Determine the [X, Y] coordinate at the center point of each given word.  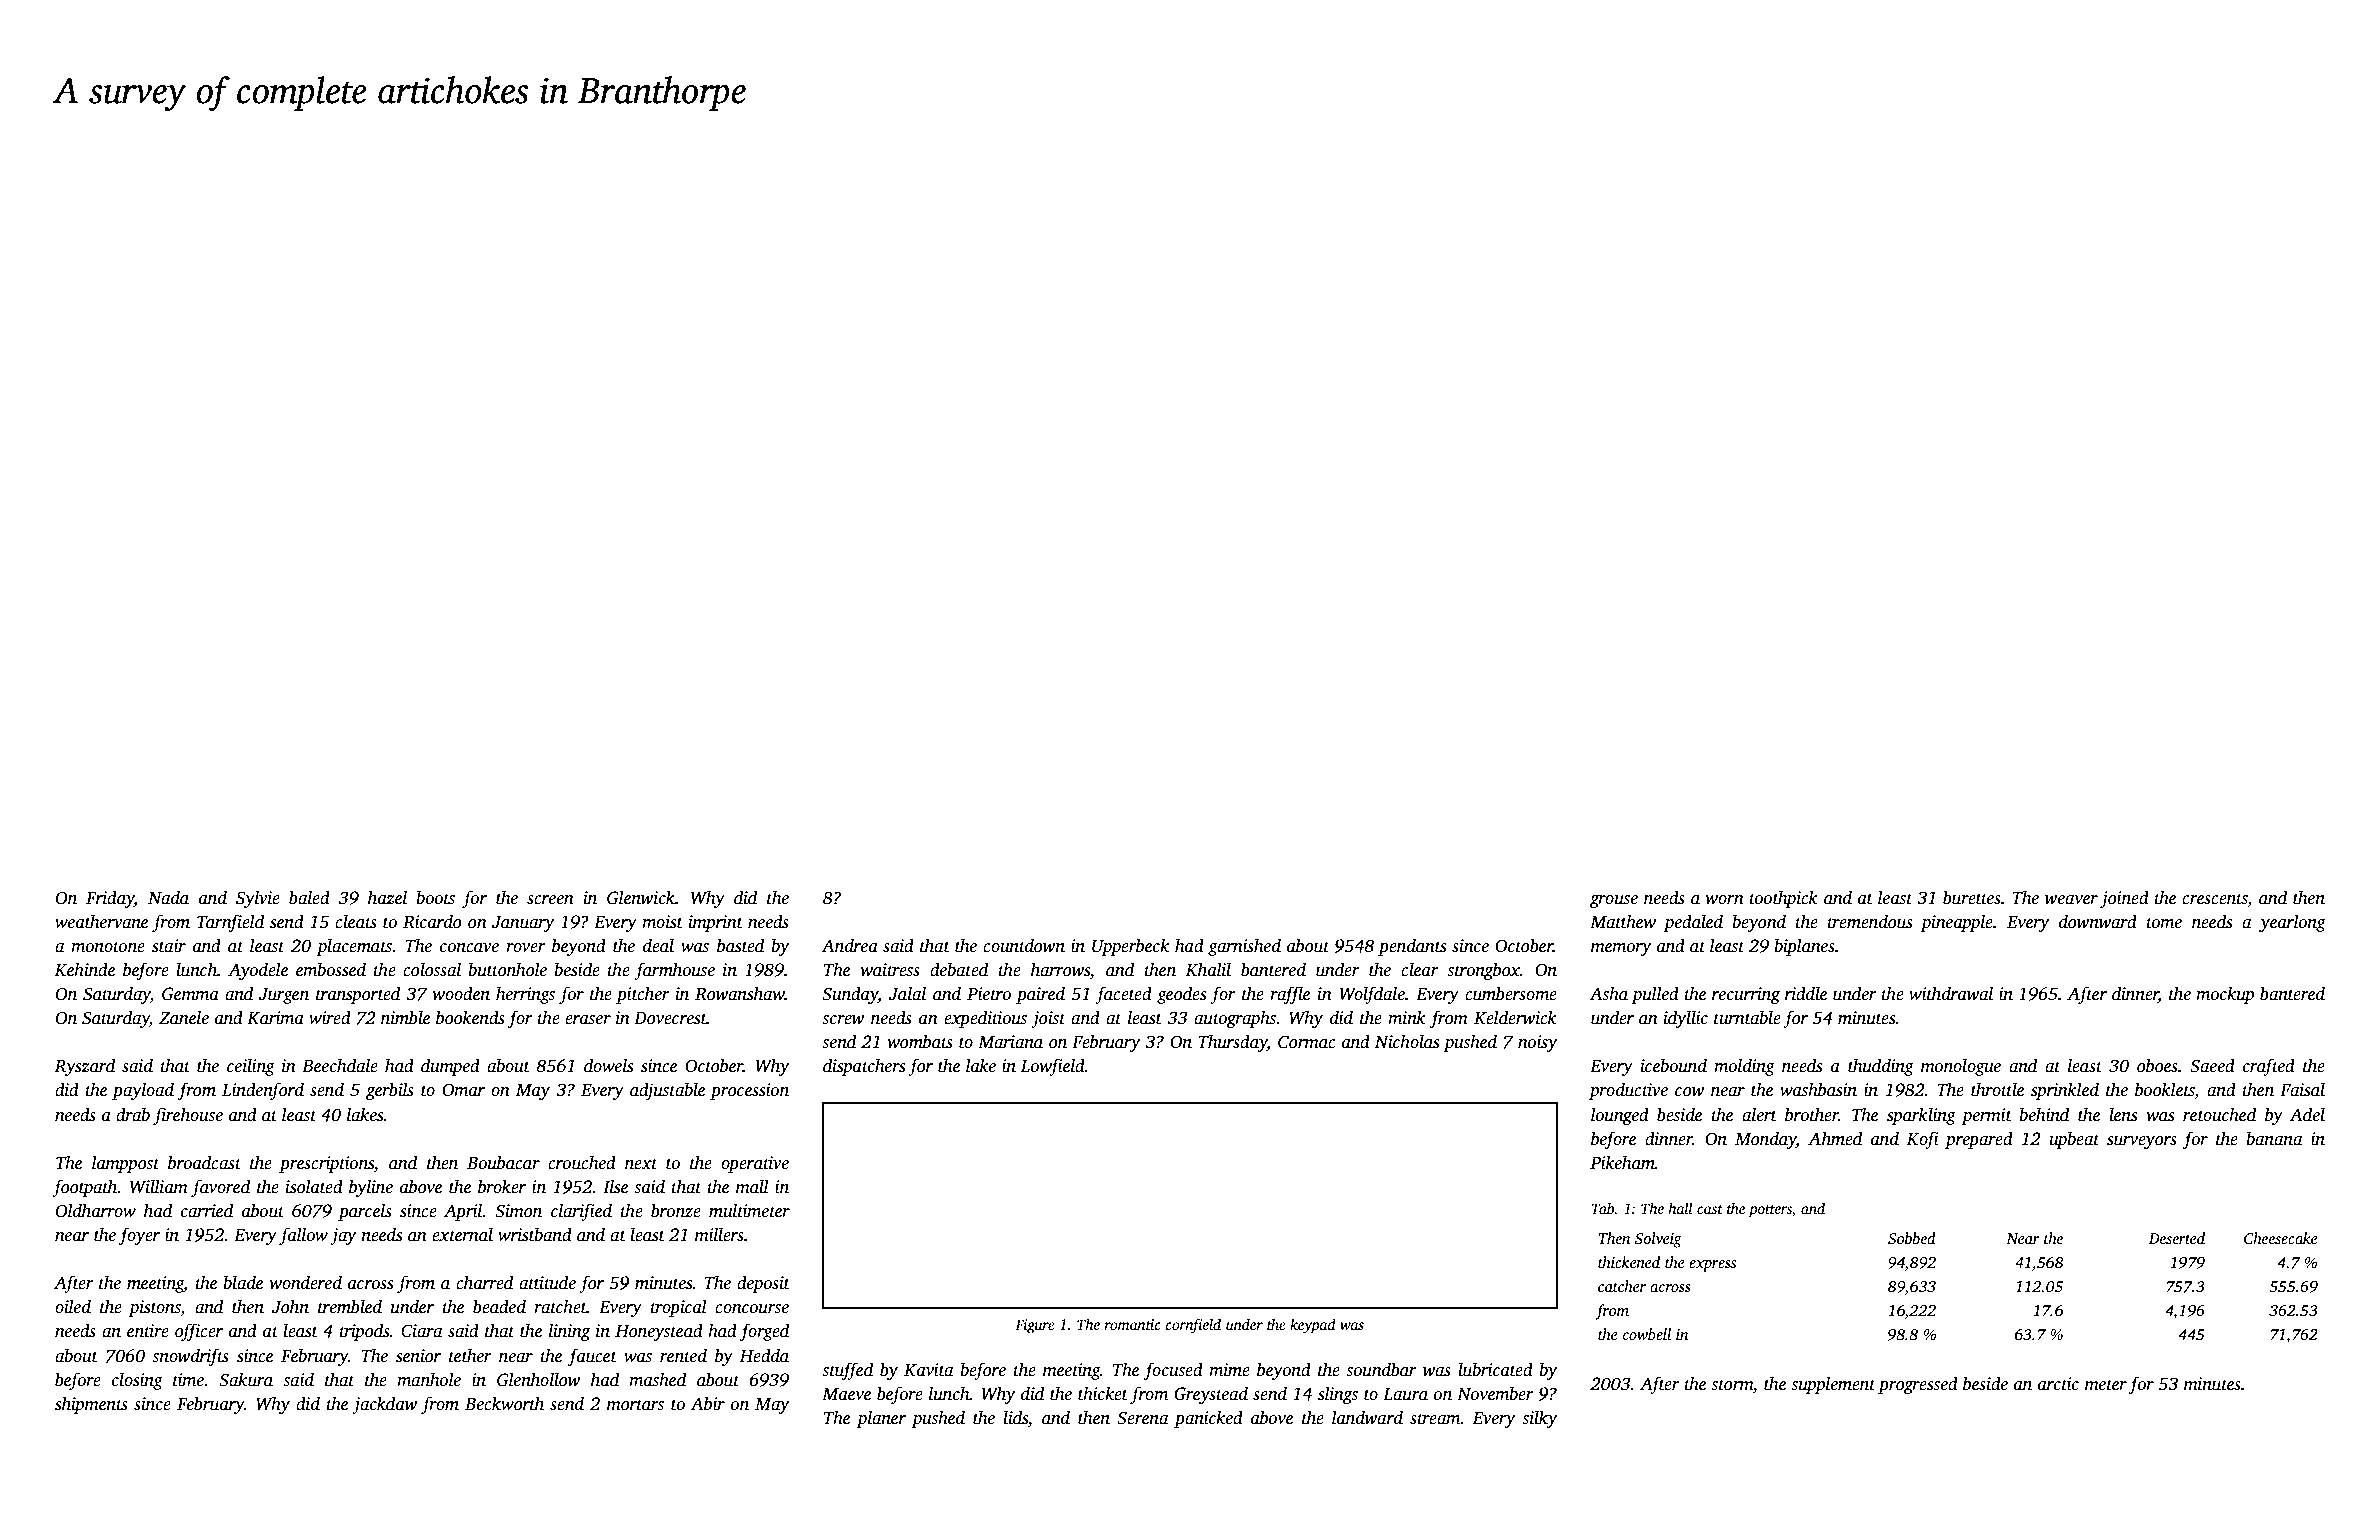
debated [959, 969]
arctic [2058, 1384]
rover [526, 948]
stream [1435, 1419]
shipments [91, 1405]
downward [2098, 921]
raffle [1290, 995]
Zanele [184, 1017]
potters [1770, 1211]
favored [220, 1188]
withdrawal [1951, 993]
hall [1680, 1208]
